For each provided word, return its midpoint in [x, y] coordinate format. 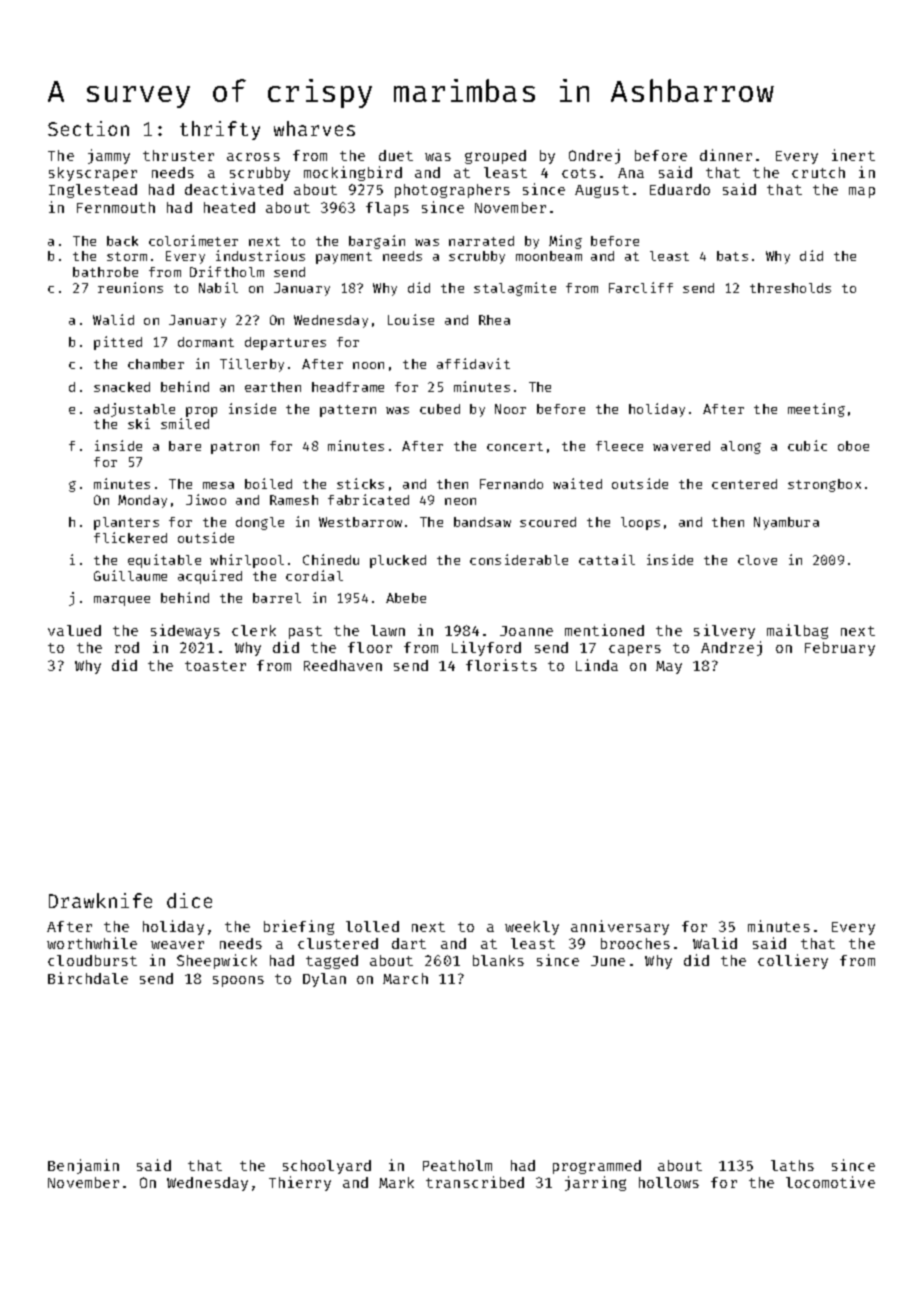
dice [189, 900]
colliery [793, 961]
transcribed [475, 1182]
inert [853, 155]
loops [640, 523]
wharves [314, 128]
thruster [178, 155]
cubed [440, 409]
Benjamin [83, 1166]
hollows [669, 1182]
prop [201, 412]
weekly [532, 928]
